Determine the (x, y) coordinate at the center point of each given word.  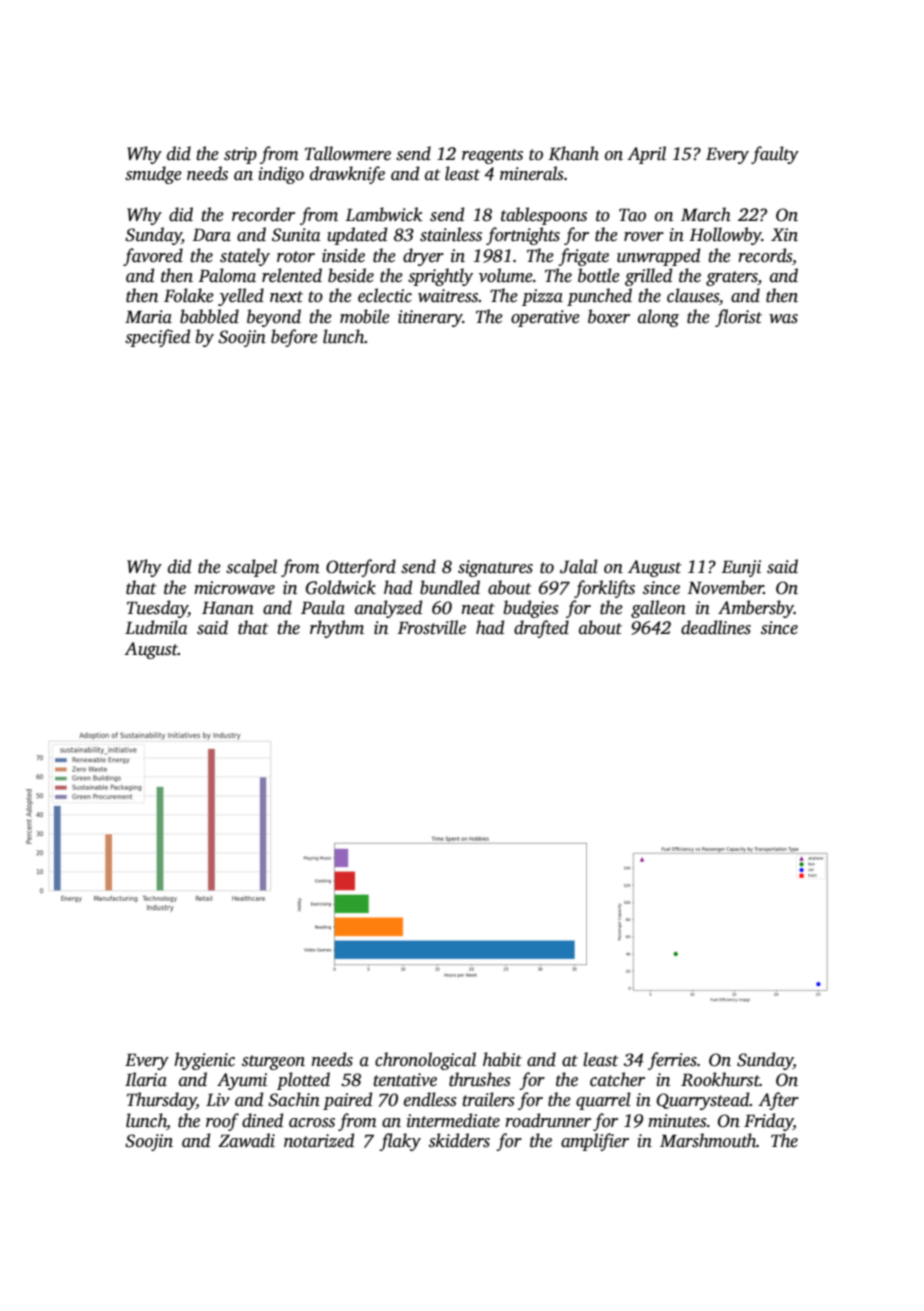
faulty (775, 155)
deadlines (716, 627)
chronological (425, 1061)
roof (222, 1122)
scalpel (251, 568)
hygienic (204, 1061)
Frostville (431, 627)
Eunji (741, 568)
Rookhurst (720, 1079)
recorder (263, 214)
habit (502, 1059)
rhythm (337, 629)
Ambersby (756, 609)
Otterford (361, 568)
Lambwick (384, 214)
